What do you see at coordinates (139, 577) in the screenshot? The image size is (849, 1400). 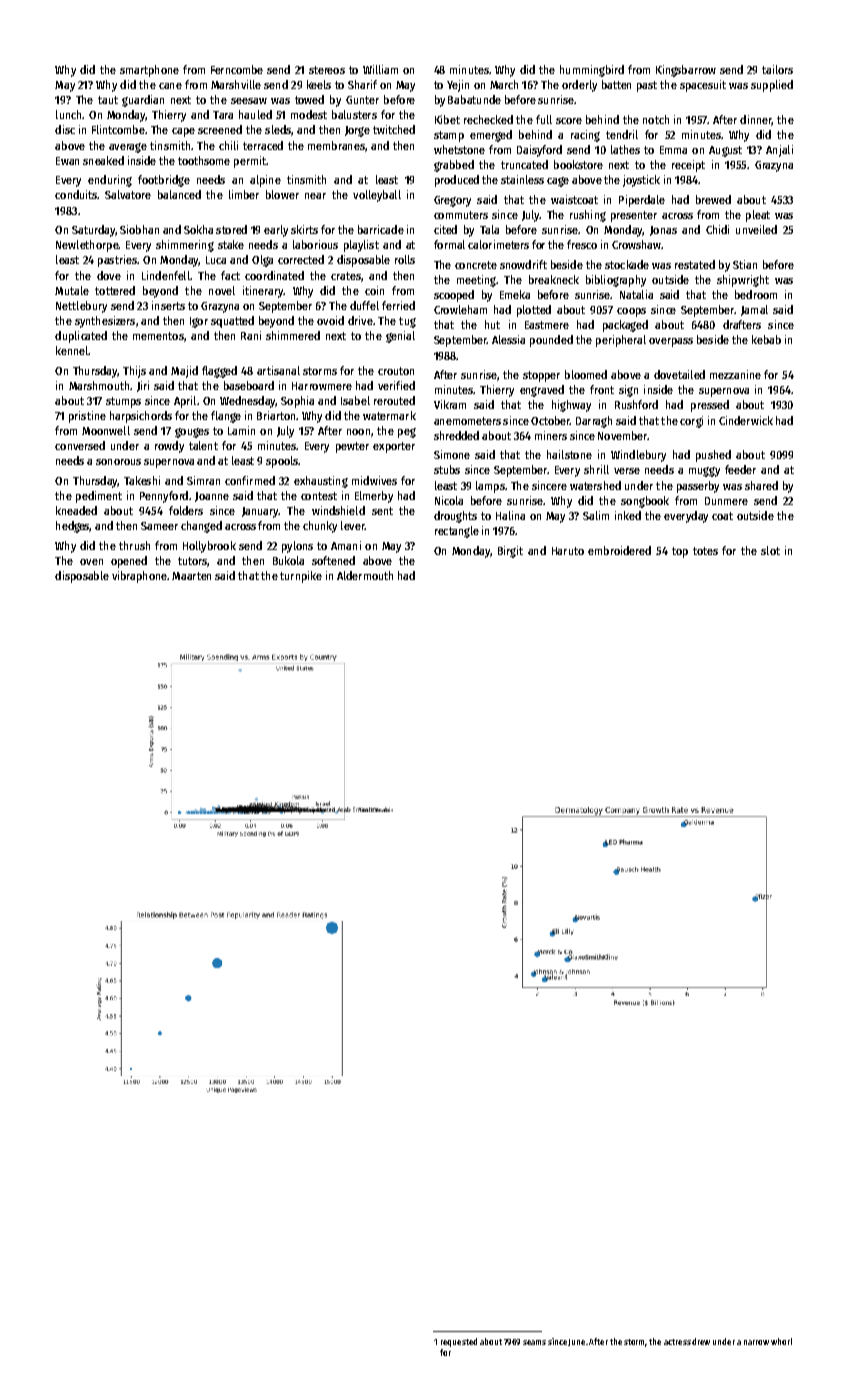 I see `vibraphone` at bounding box center [139, 577].
